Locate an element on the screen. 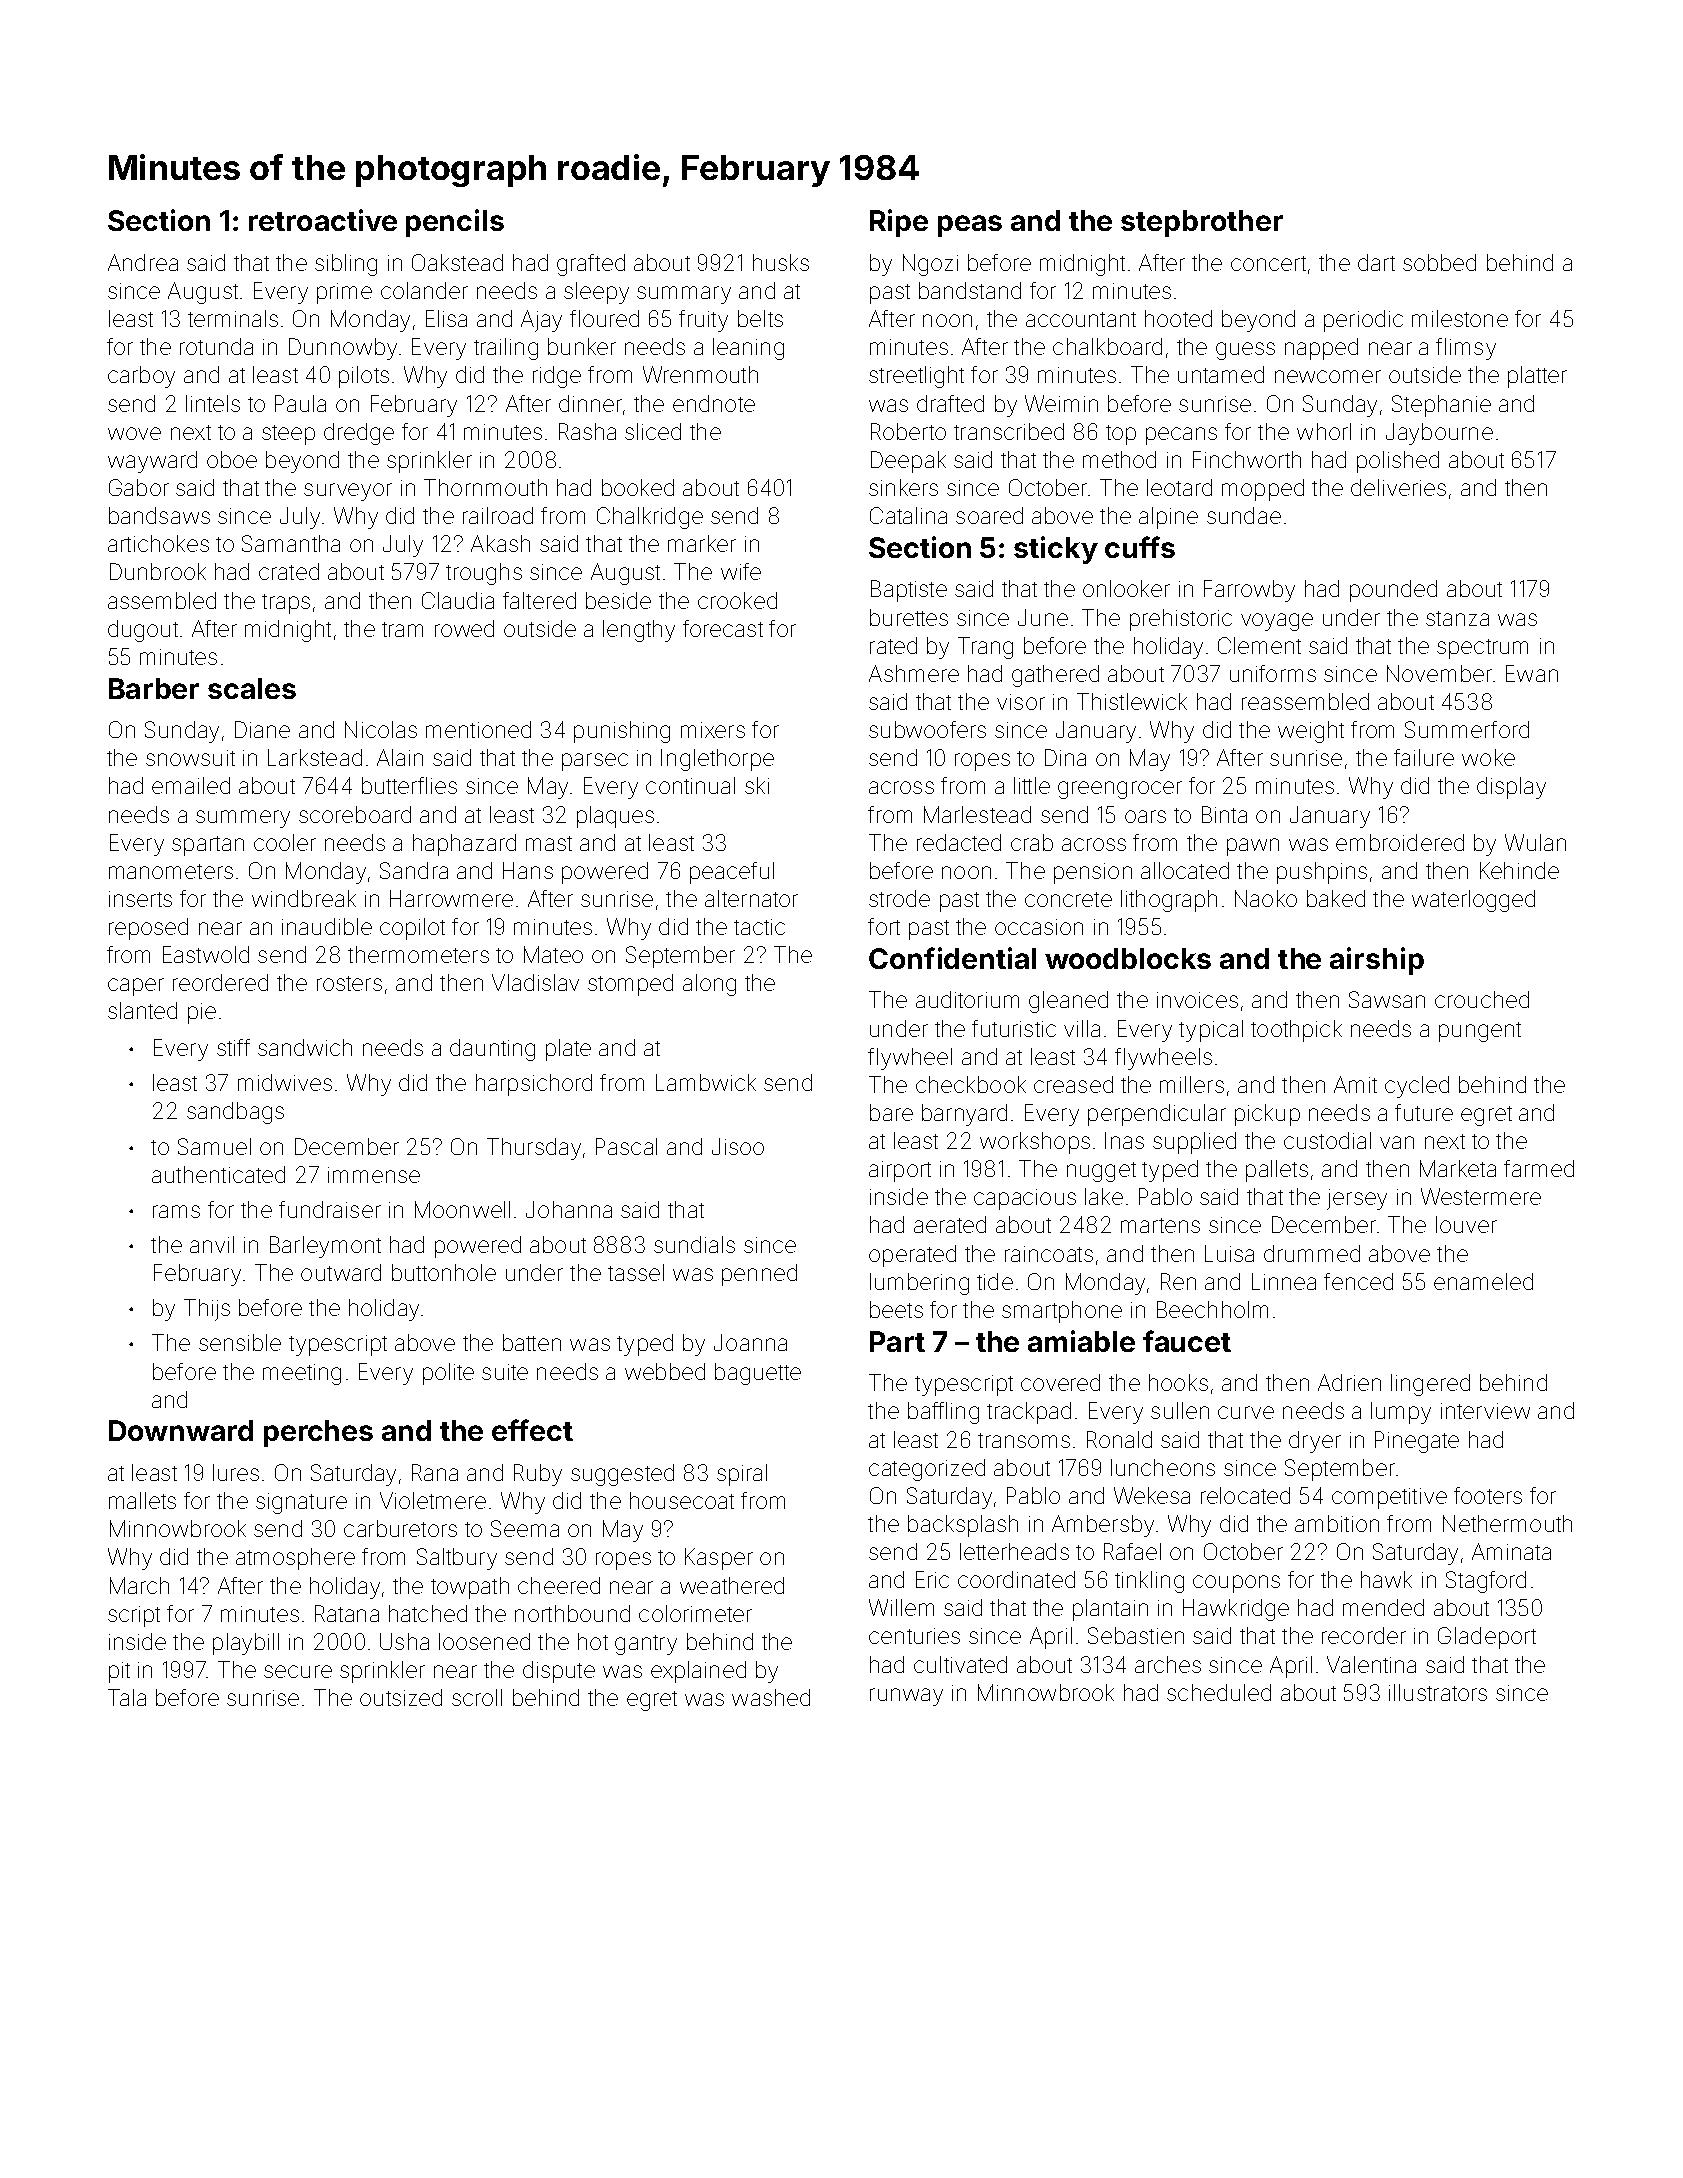 The width and height of the screenshot is (1683, 2178). millers is located at coordinates (1192, 1084).
